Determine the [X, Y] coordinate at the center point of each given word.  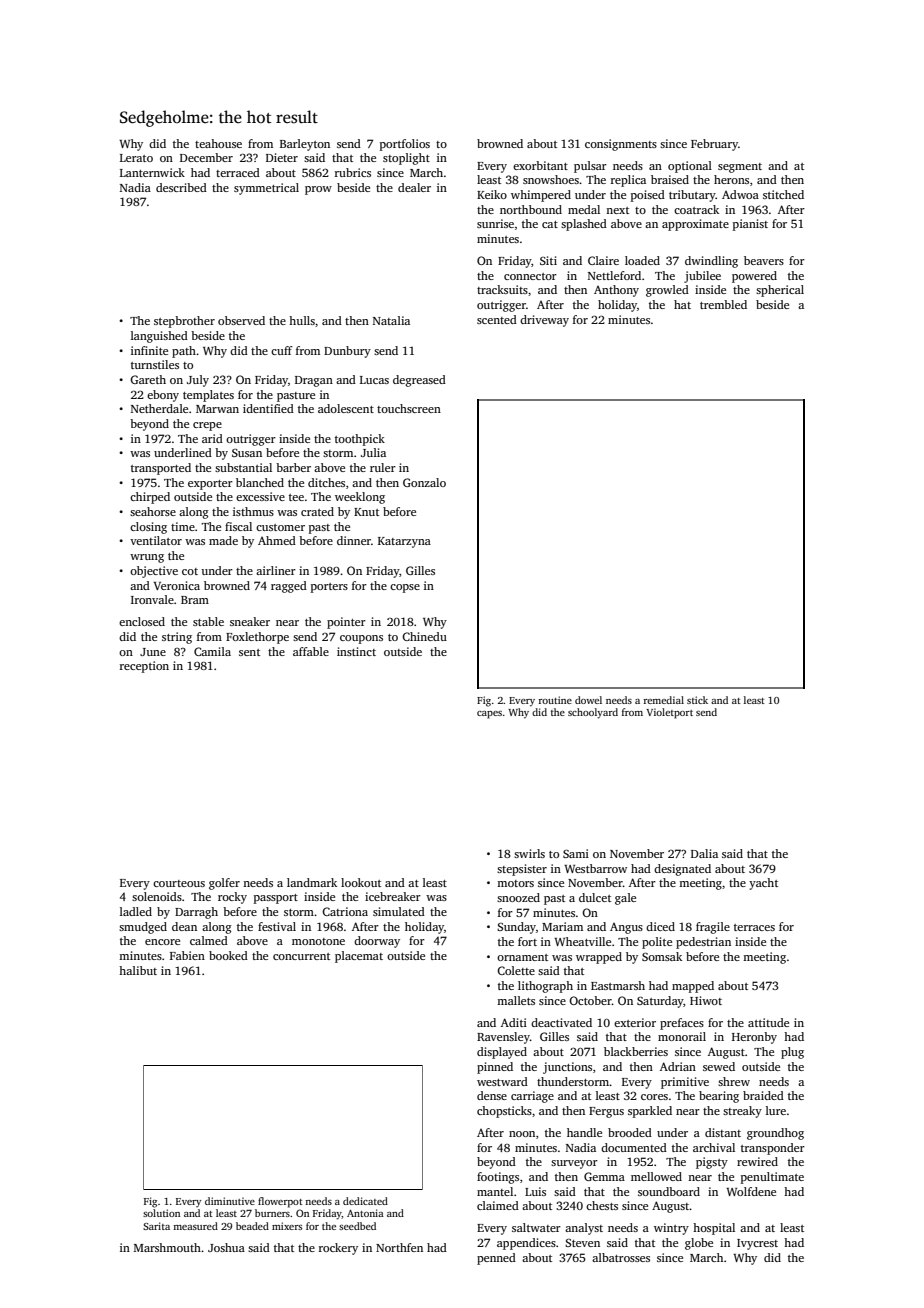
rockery [338, 1249]
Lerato [136, 158]
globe [699, 1244]
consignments [621, 145]
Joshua [226, 1247]
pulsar [590, 167]
